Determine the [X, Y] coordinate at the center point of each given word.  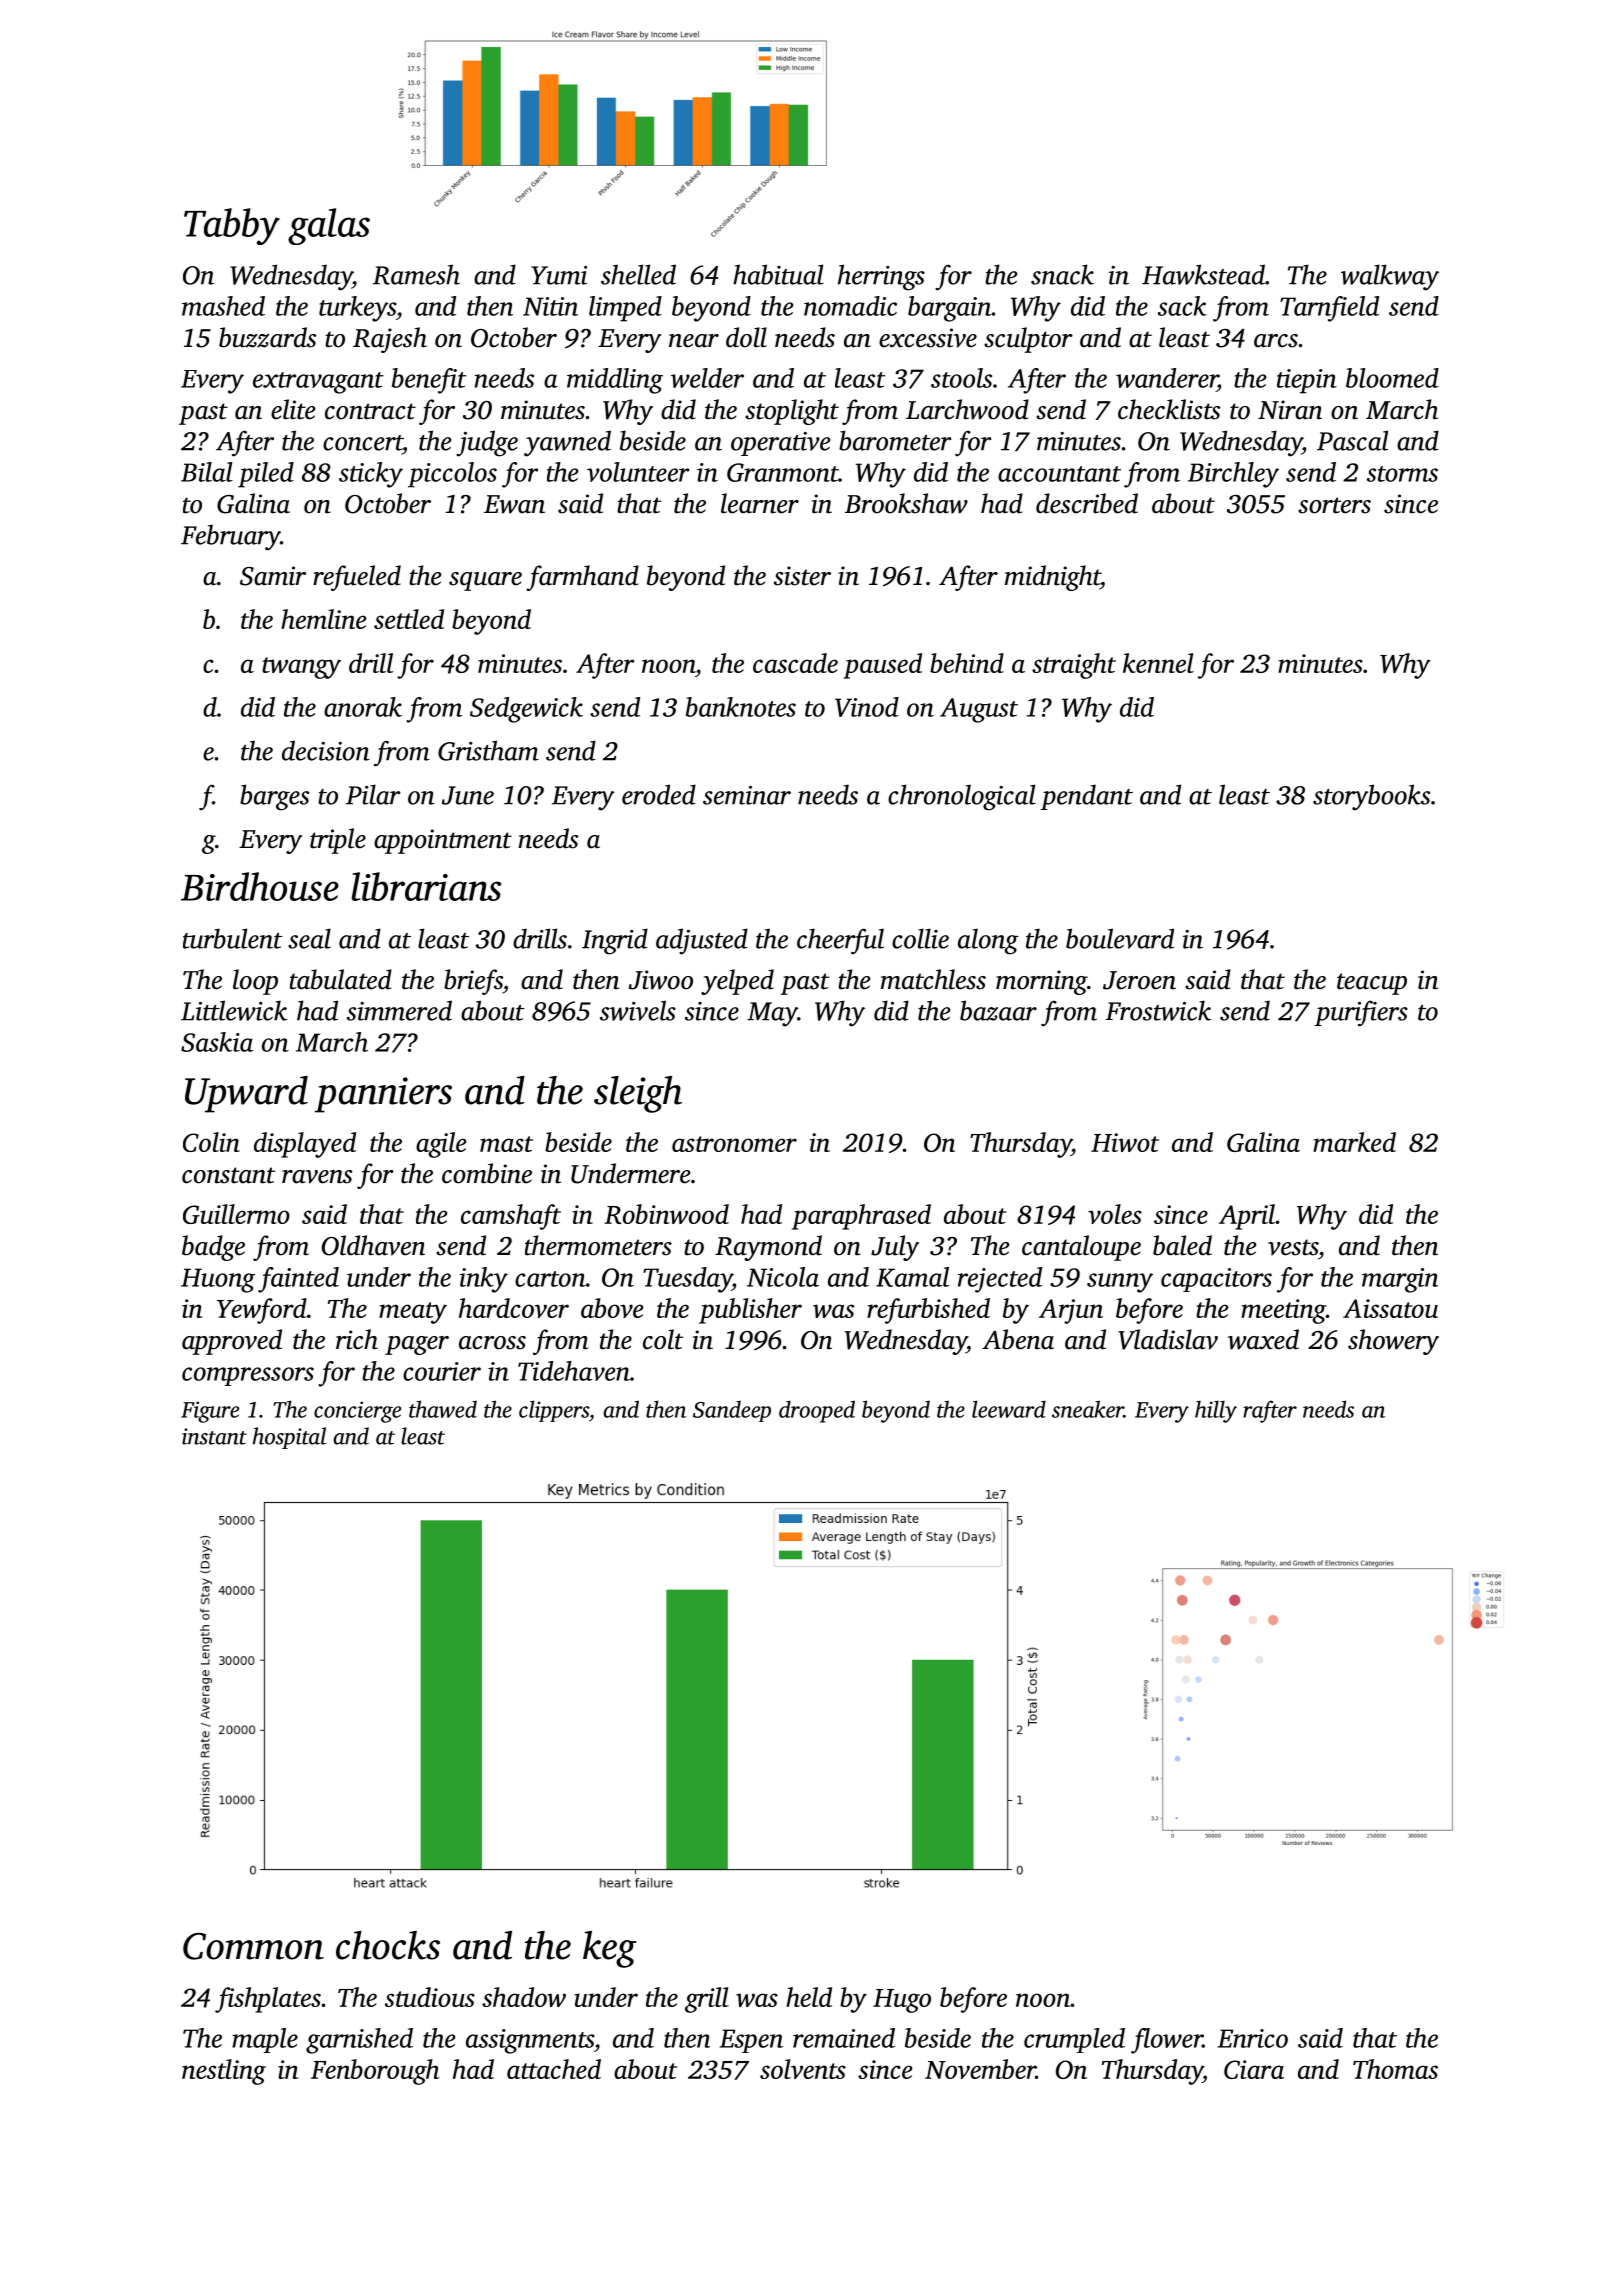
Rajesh [390, 340]
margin [1400, 1280]
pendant [1086, 797]
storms [1402, 474]
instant [214, 1436]
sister [802, 576]
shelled [638, 274]
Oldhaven [373, 1245]
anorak [363, 707]
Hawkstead [1203, 274]
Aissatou [1390, 1308]
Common [253, 1946]
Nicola [783, 1277]
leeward [1009, 1409]
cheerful [840, 941]
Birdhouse [260, 886]
